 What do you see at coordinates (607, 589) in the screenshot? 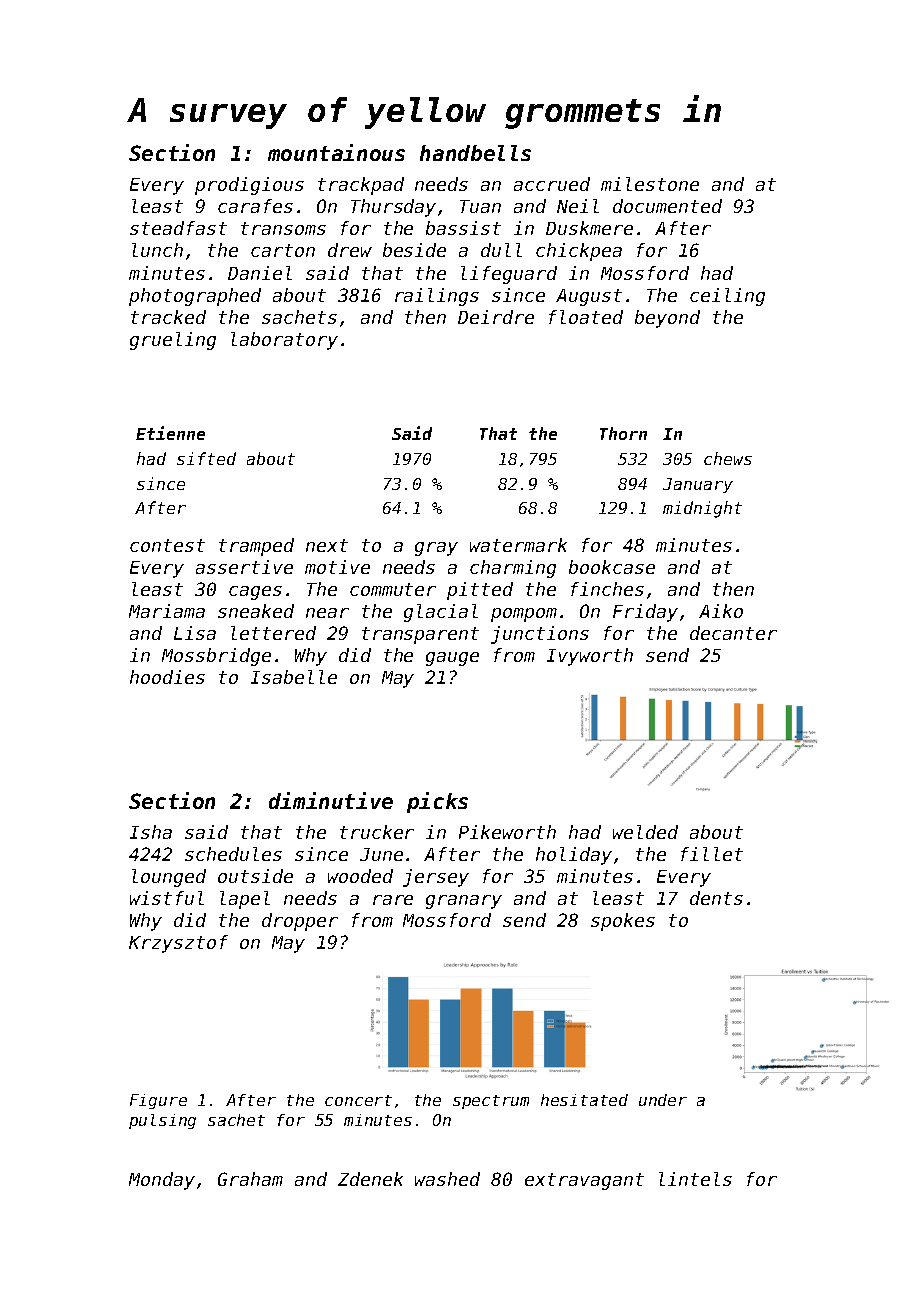
I see `finches` at bounding box center [607, 589].
